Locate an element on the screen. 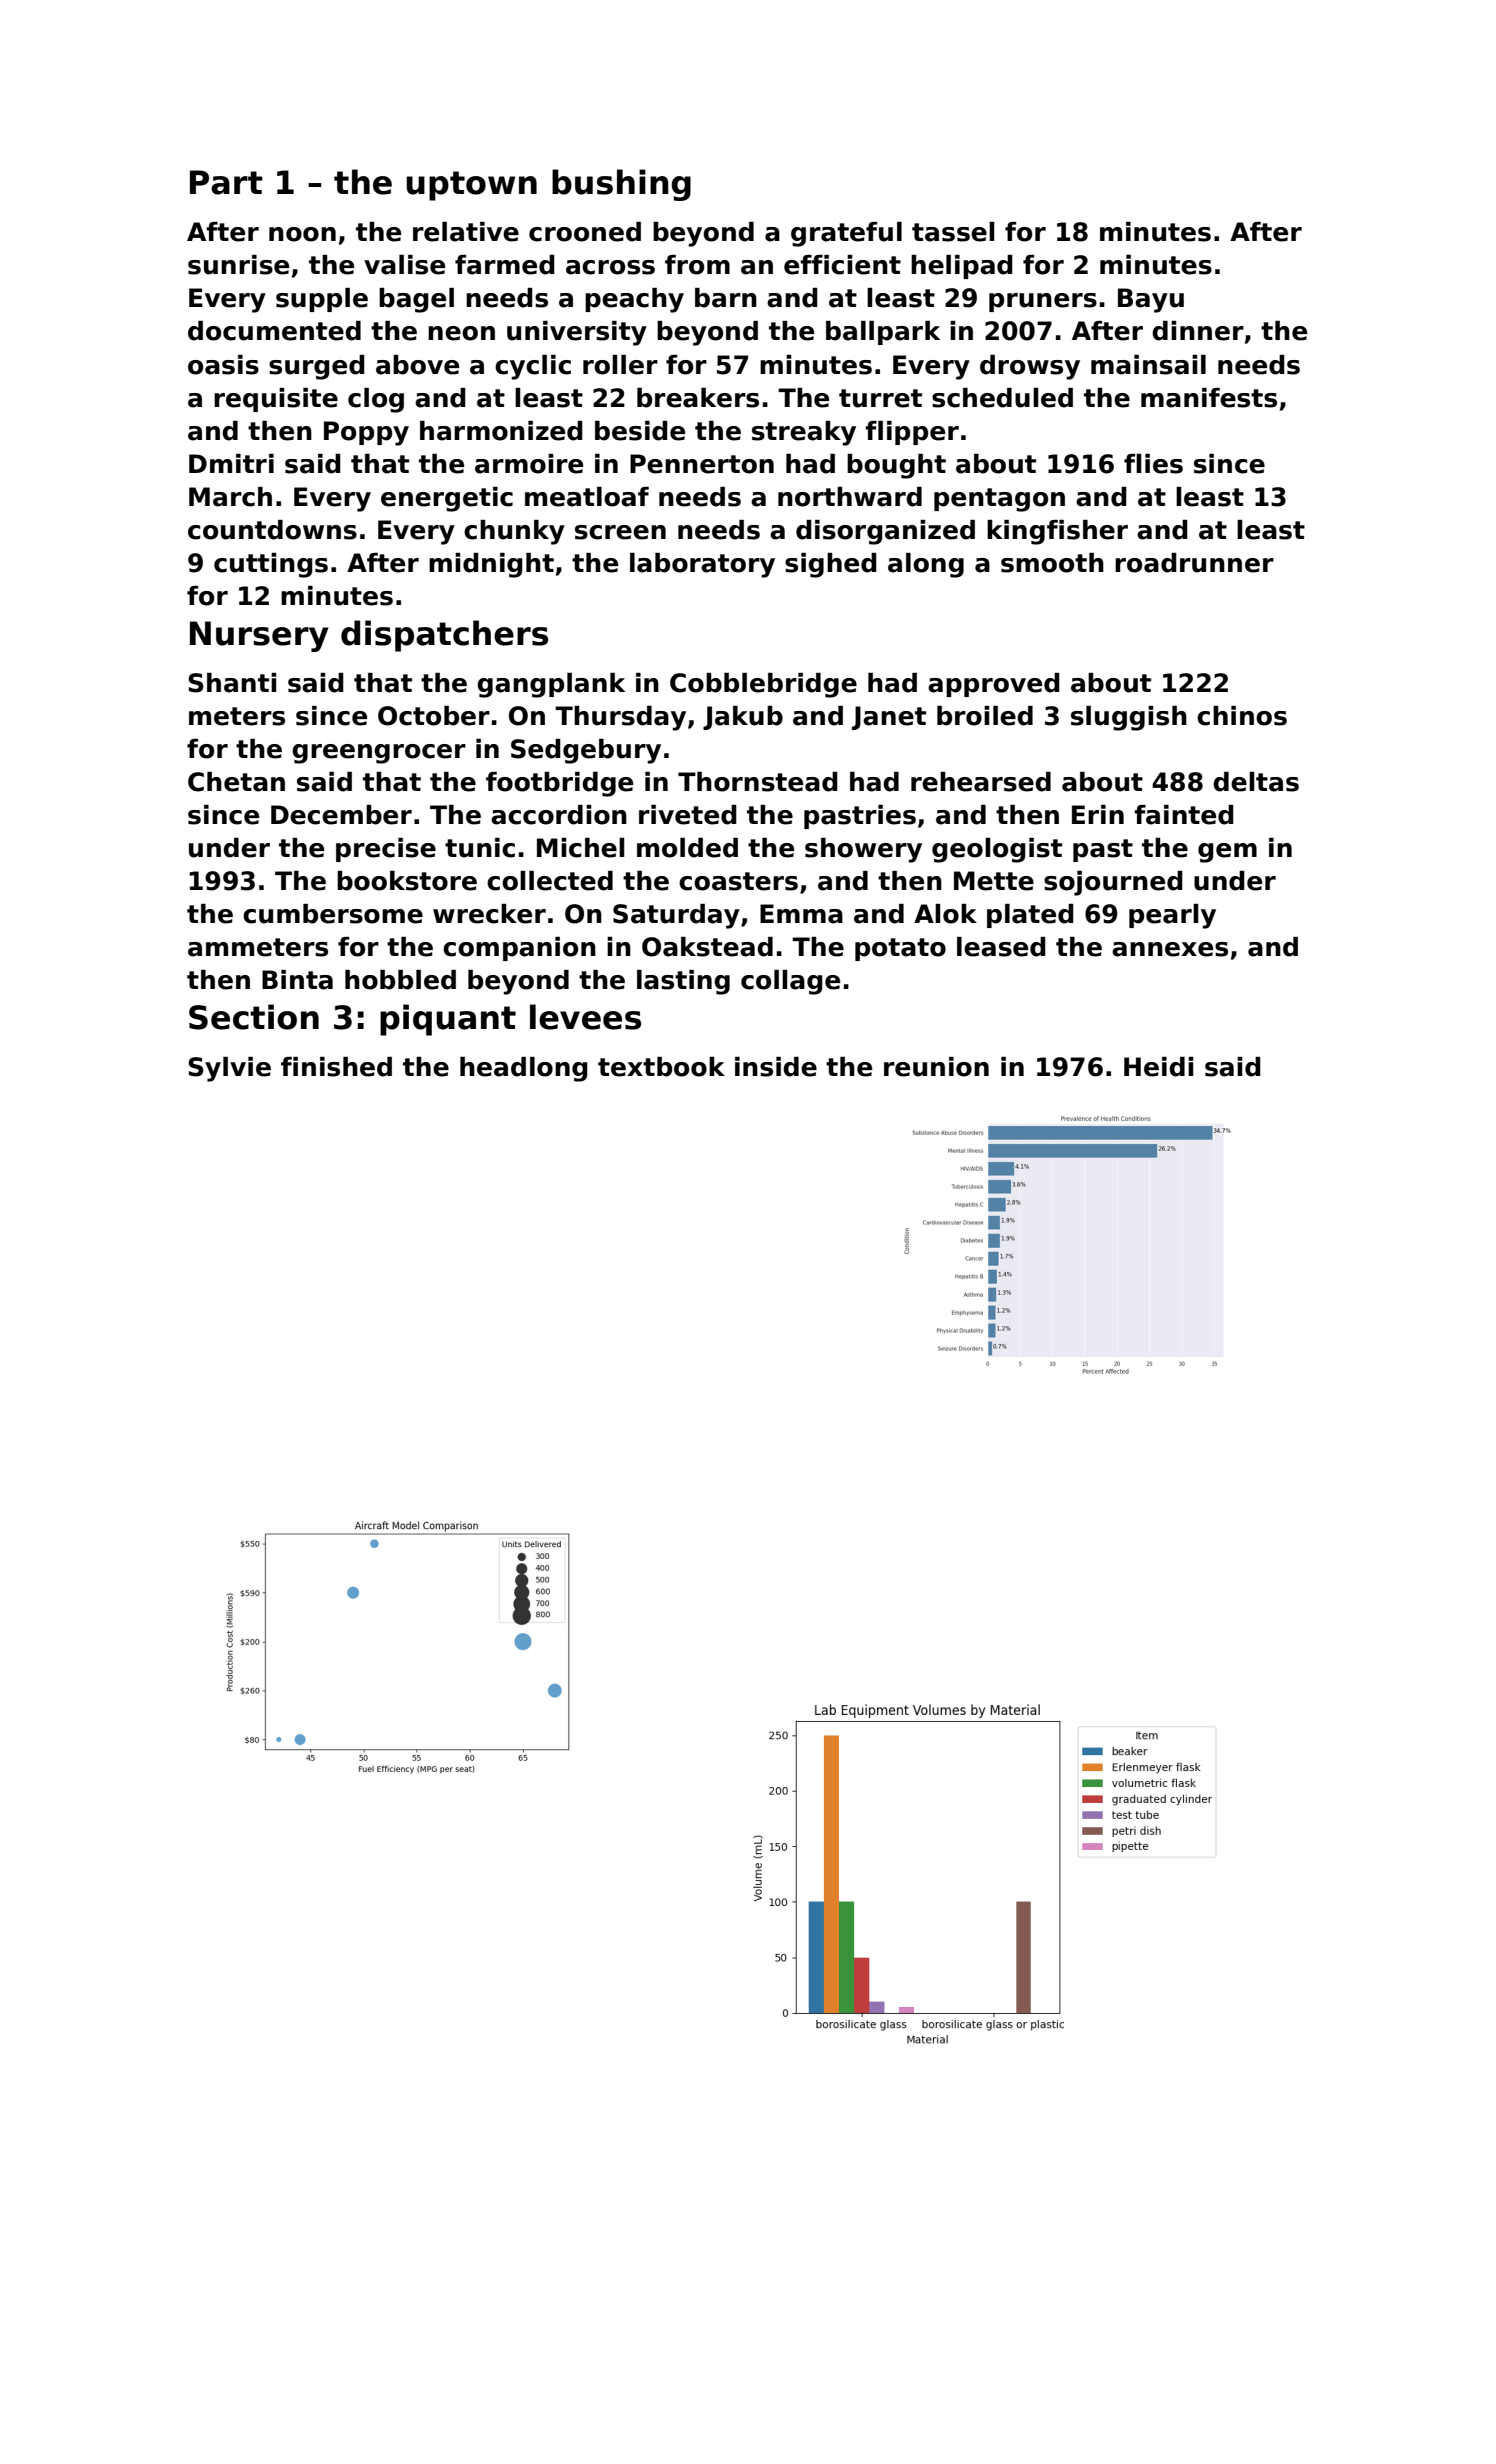 This screenshot has height=2464, width=1496. documented is located at coordinates (274, 331).
